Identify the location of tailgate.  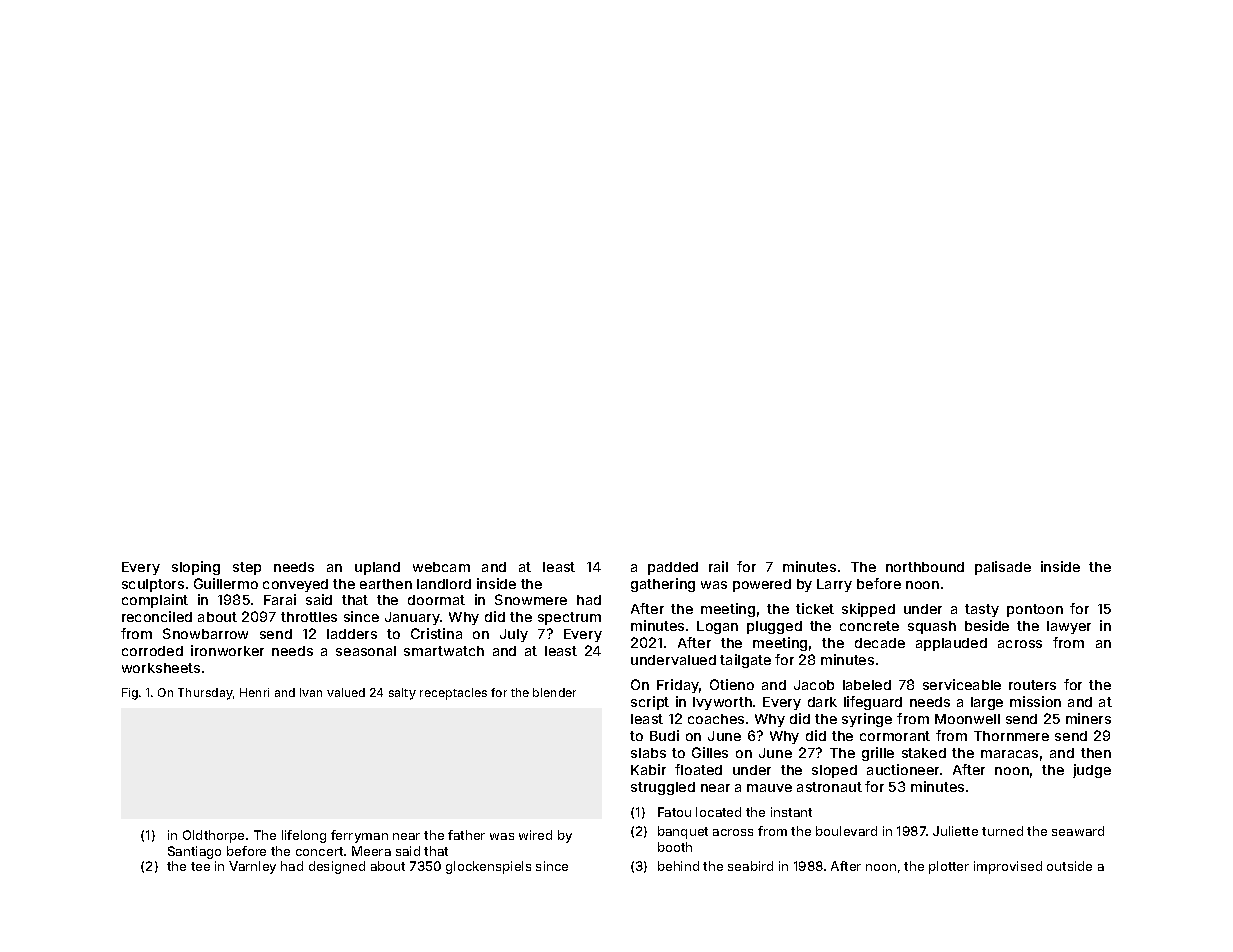
(745, 661).
